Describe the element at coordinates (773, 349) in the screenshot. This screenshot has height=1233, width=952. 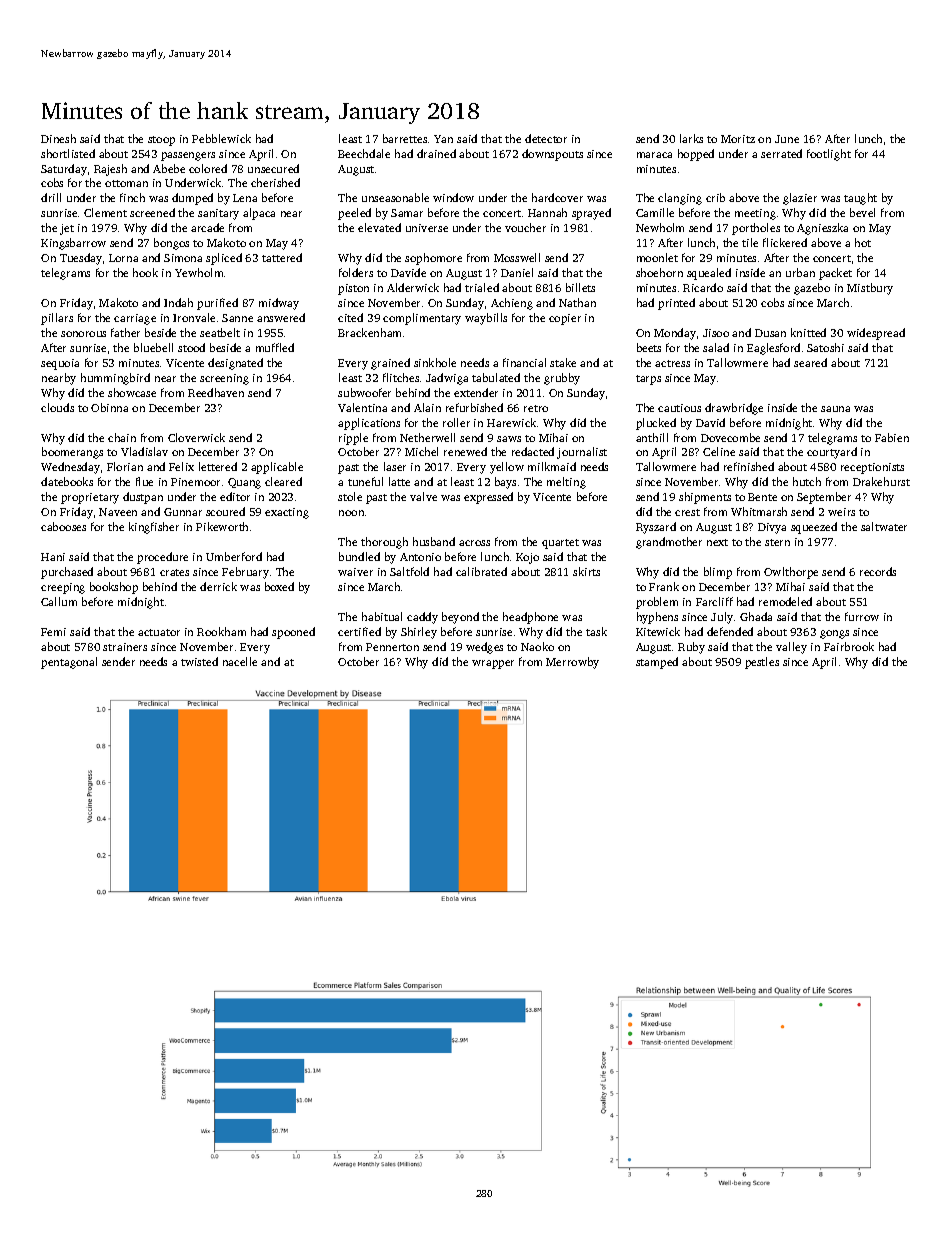
I see `Eaglesford` at that location.
